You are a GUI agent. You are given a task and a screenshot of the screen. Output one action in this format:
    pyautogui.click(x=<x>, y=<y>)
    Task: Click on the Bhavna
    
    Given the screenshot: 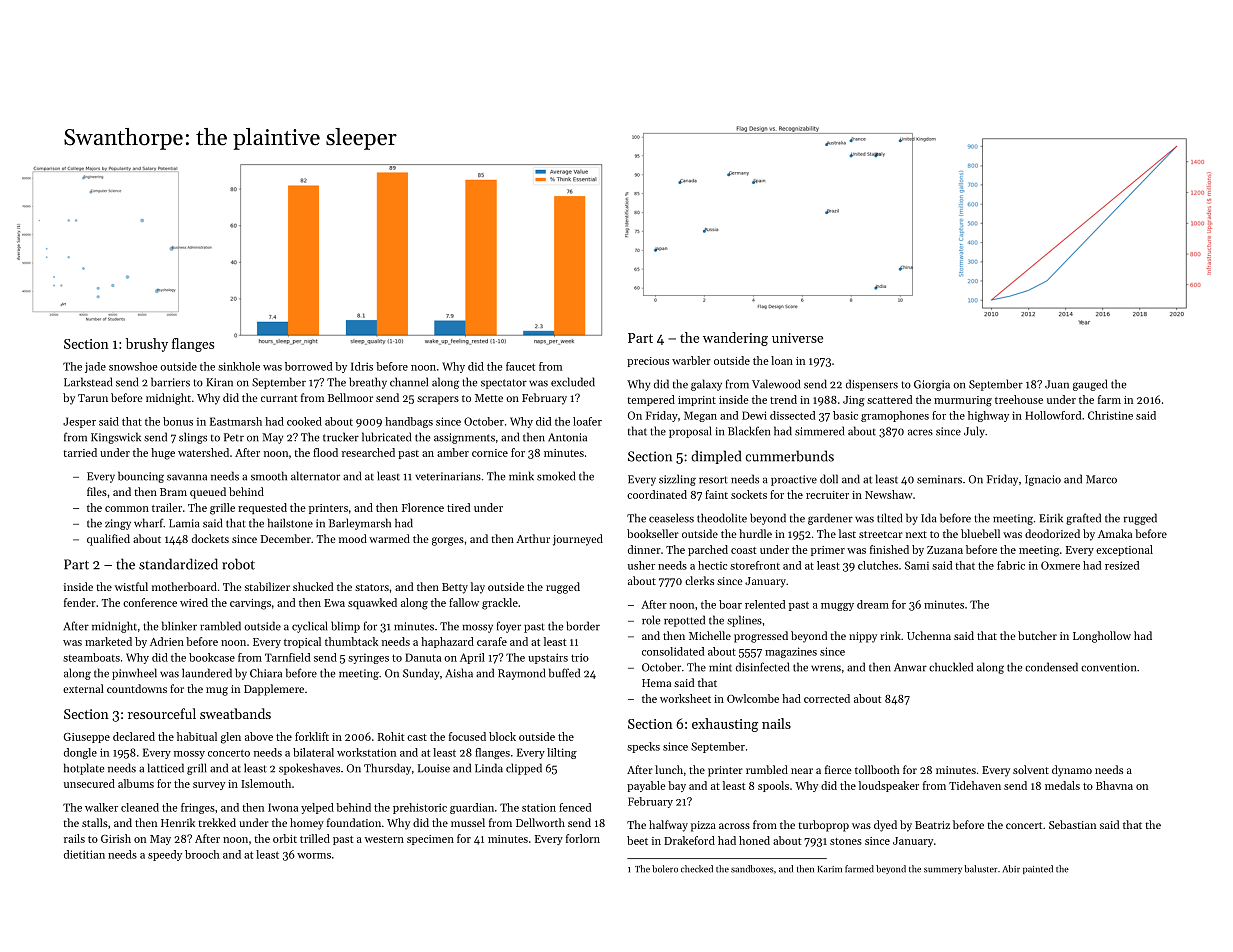 What is the action you would take?
    pyautogui.click(x=1114, y=785)
